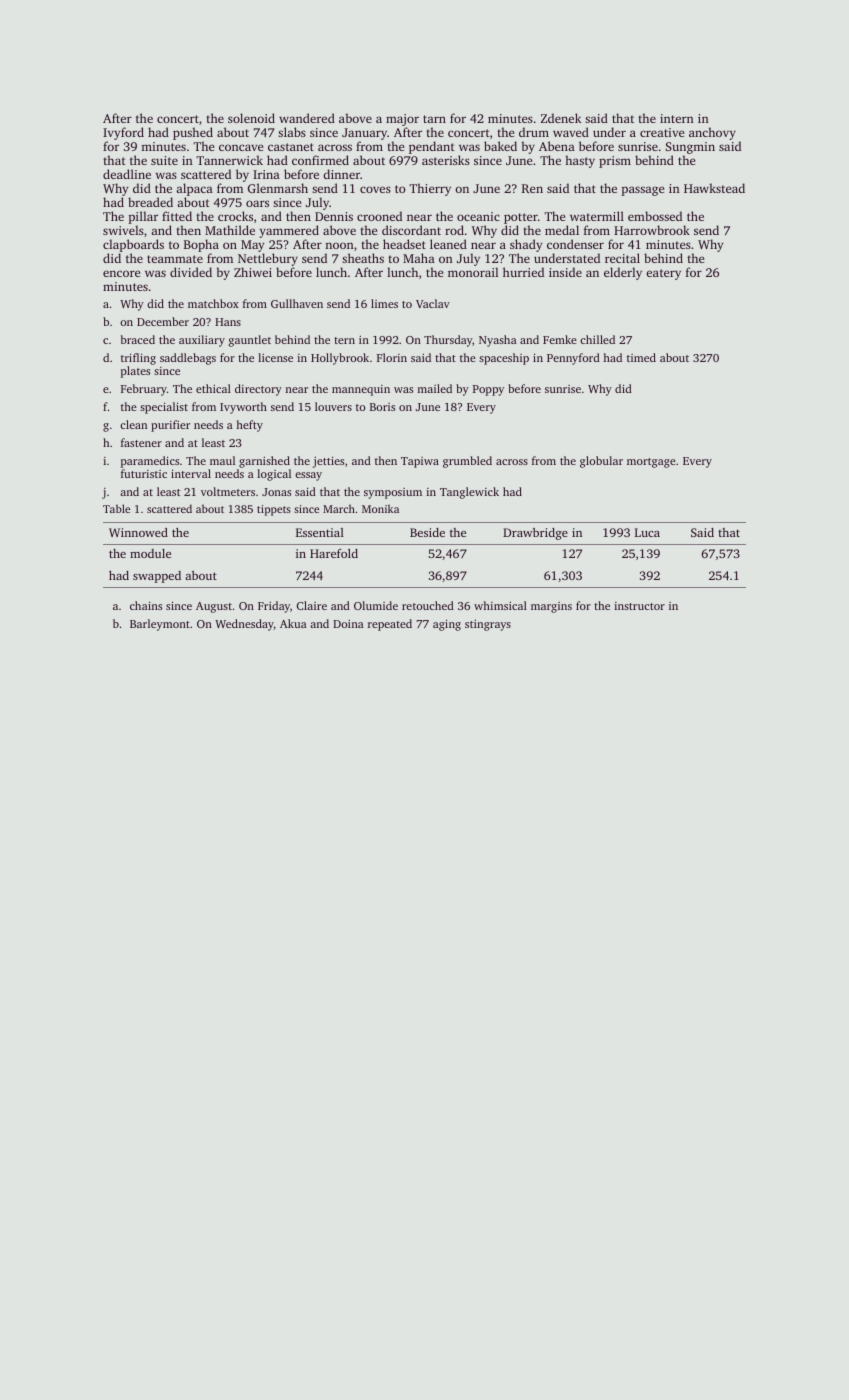 The width and height of the screenshot is (849, 1400). What do you see at coordinates (432, 147) in the screenshot?
I see `pendant` at bounding box center [432, 147].
